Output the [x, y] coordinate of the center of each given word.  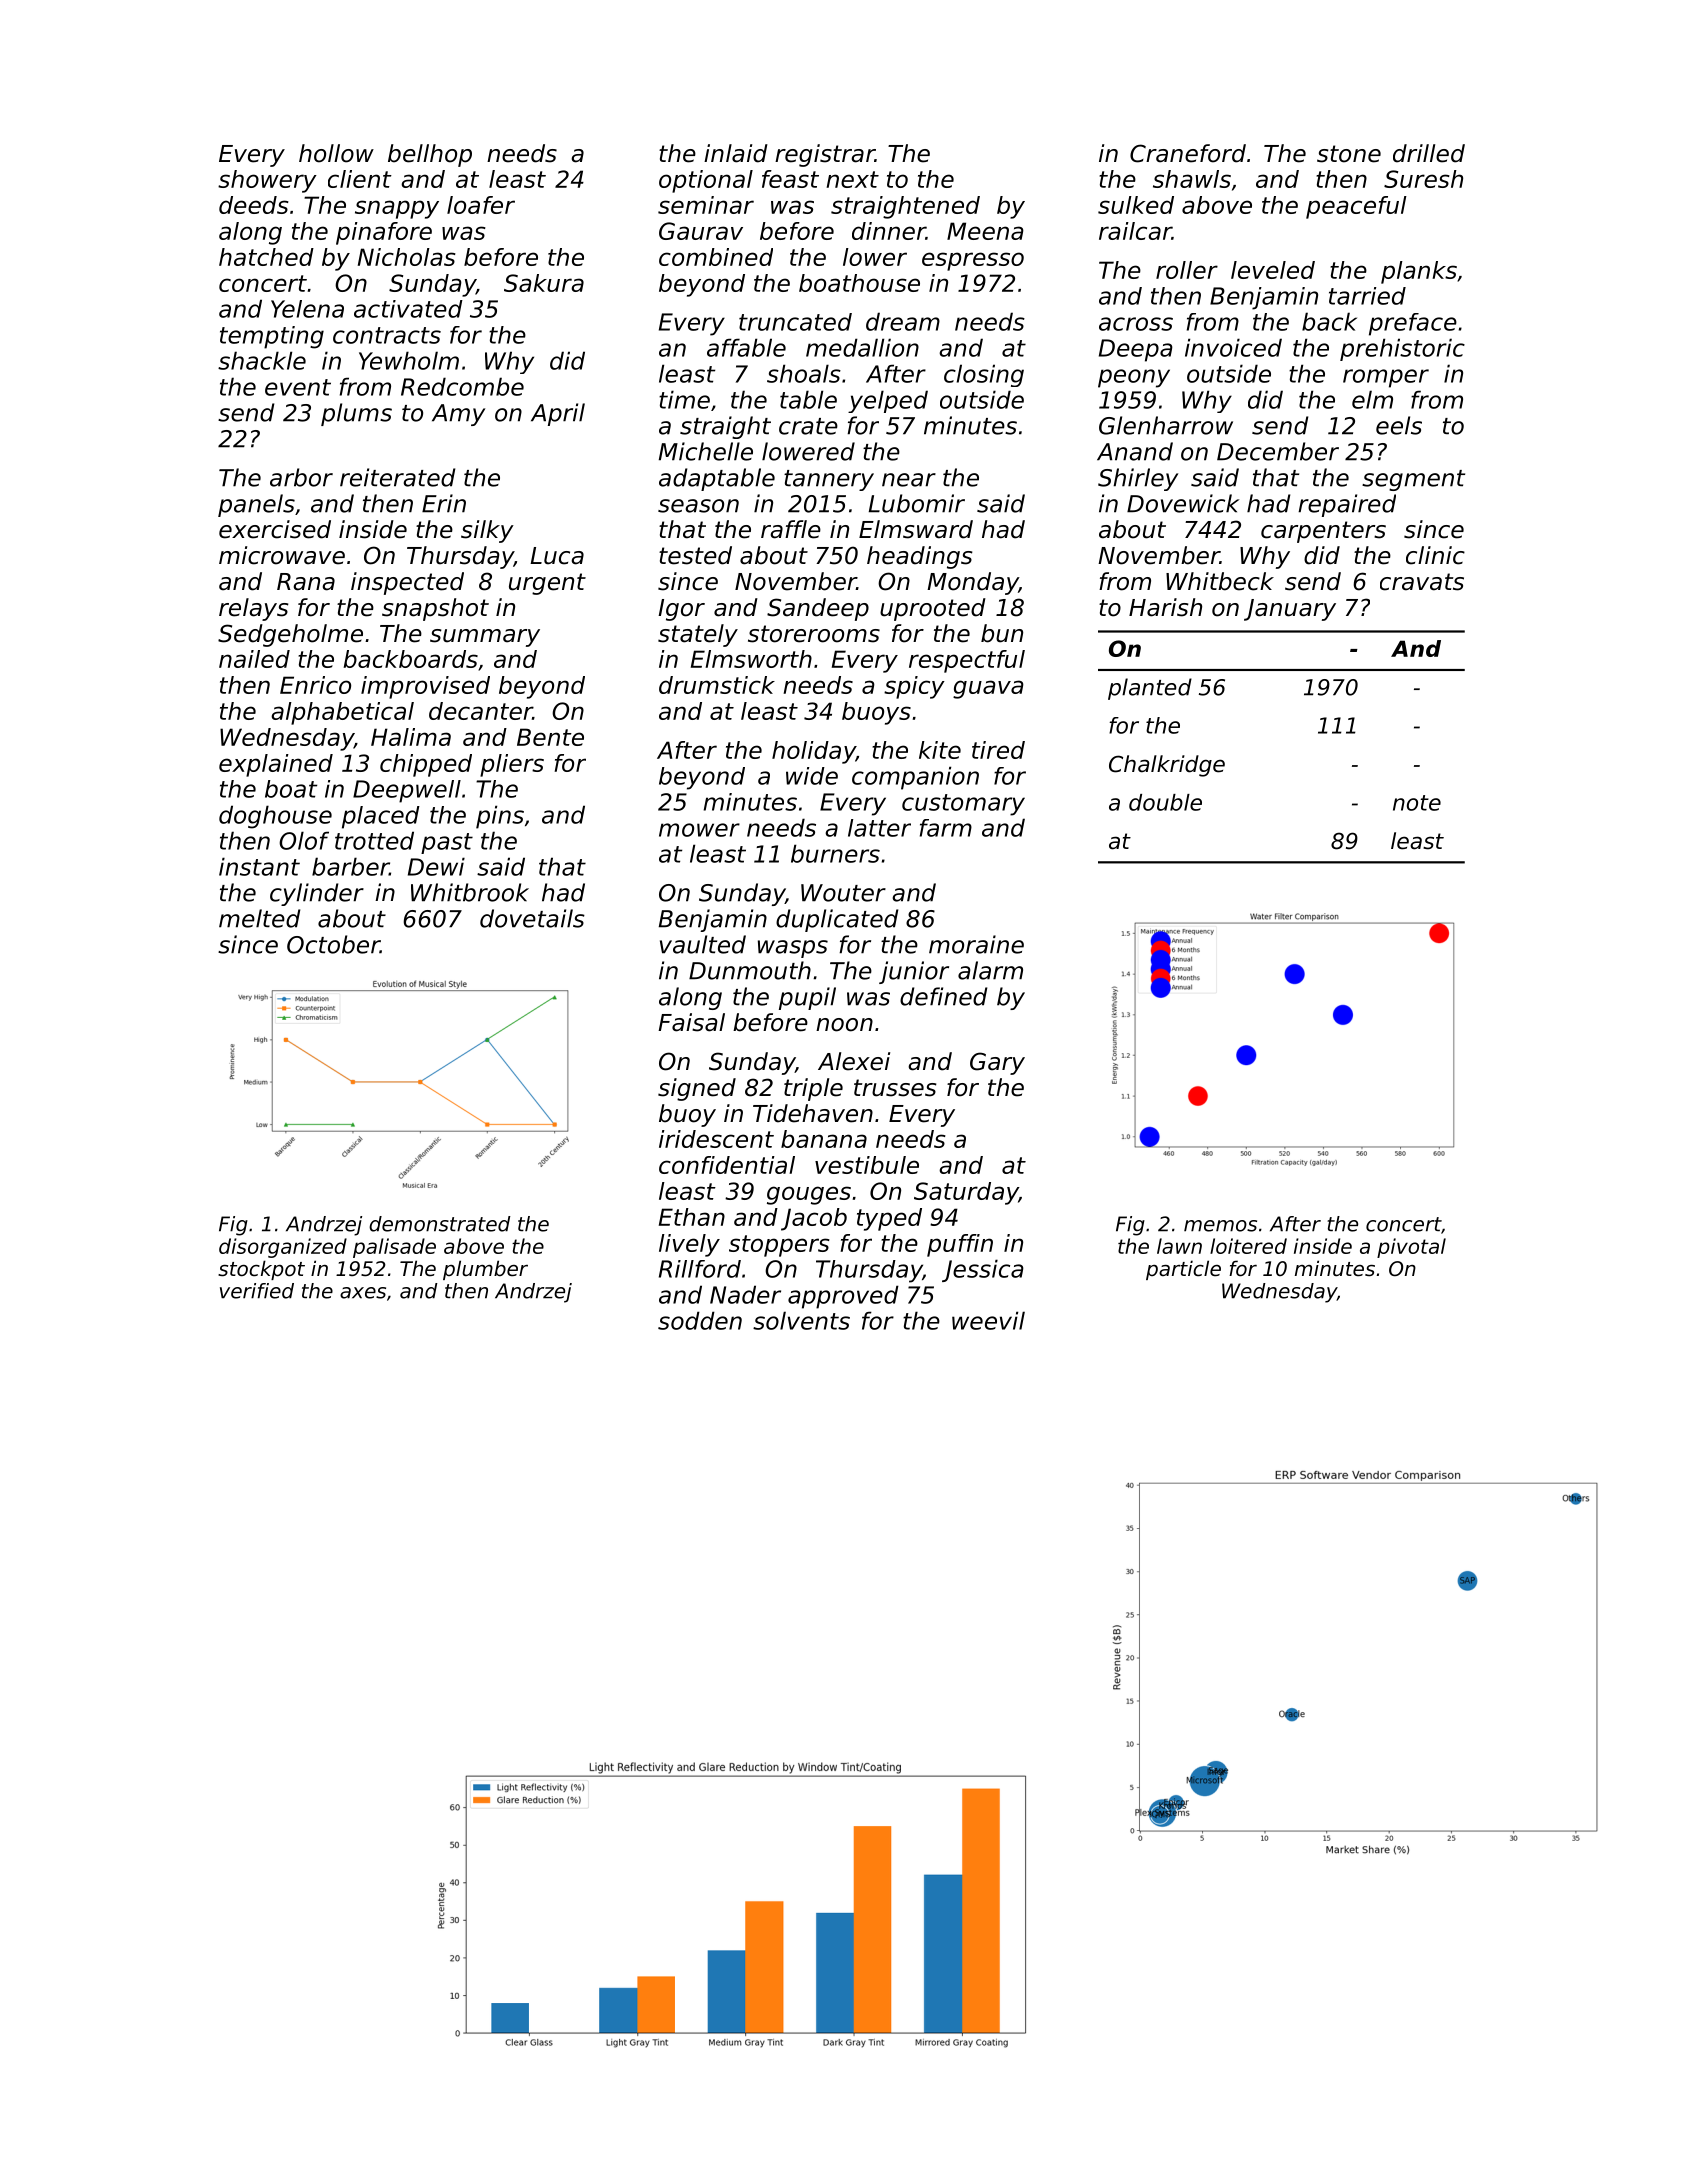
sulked [1136, 205]
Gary [997, 1063]
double [1165, 802]
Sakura [544, 283]
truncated [795, 322]
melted [259, 918]
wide [812, 776]
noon [844, 1025]
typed [889, 1219]
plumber [485, 1270]
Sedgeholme [290, 635]
